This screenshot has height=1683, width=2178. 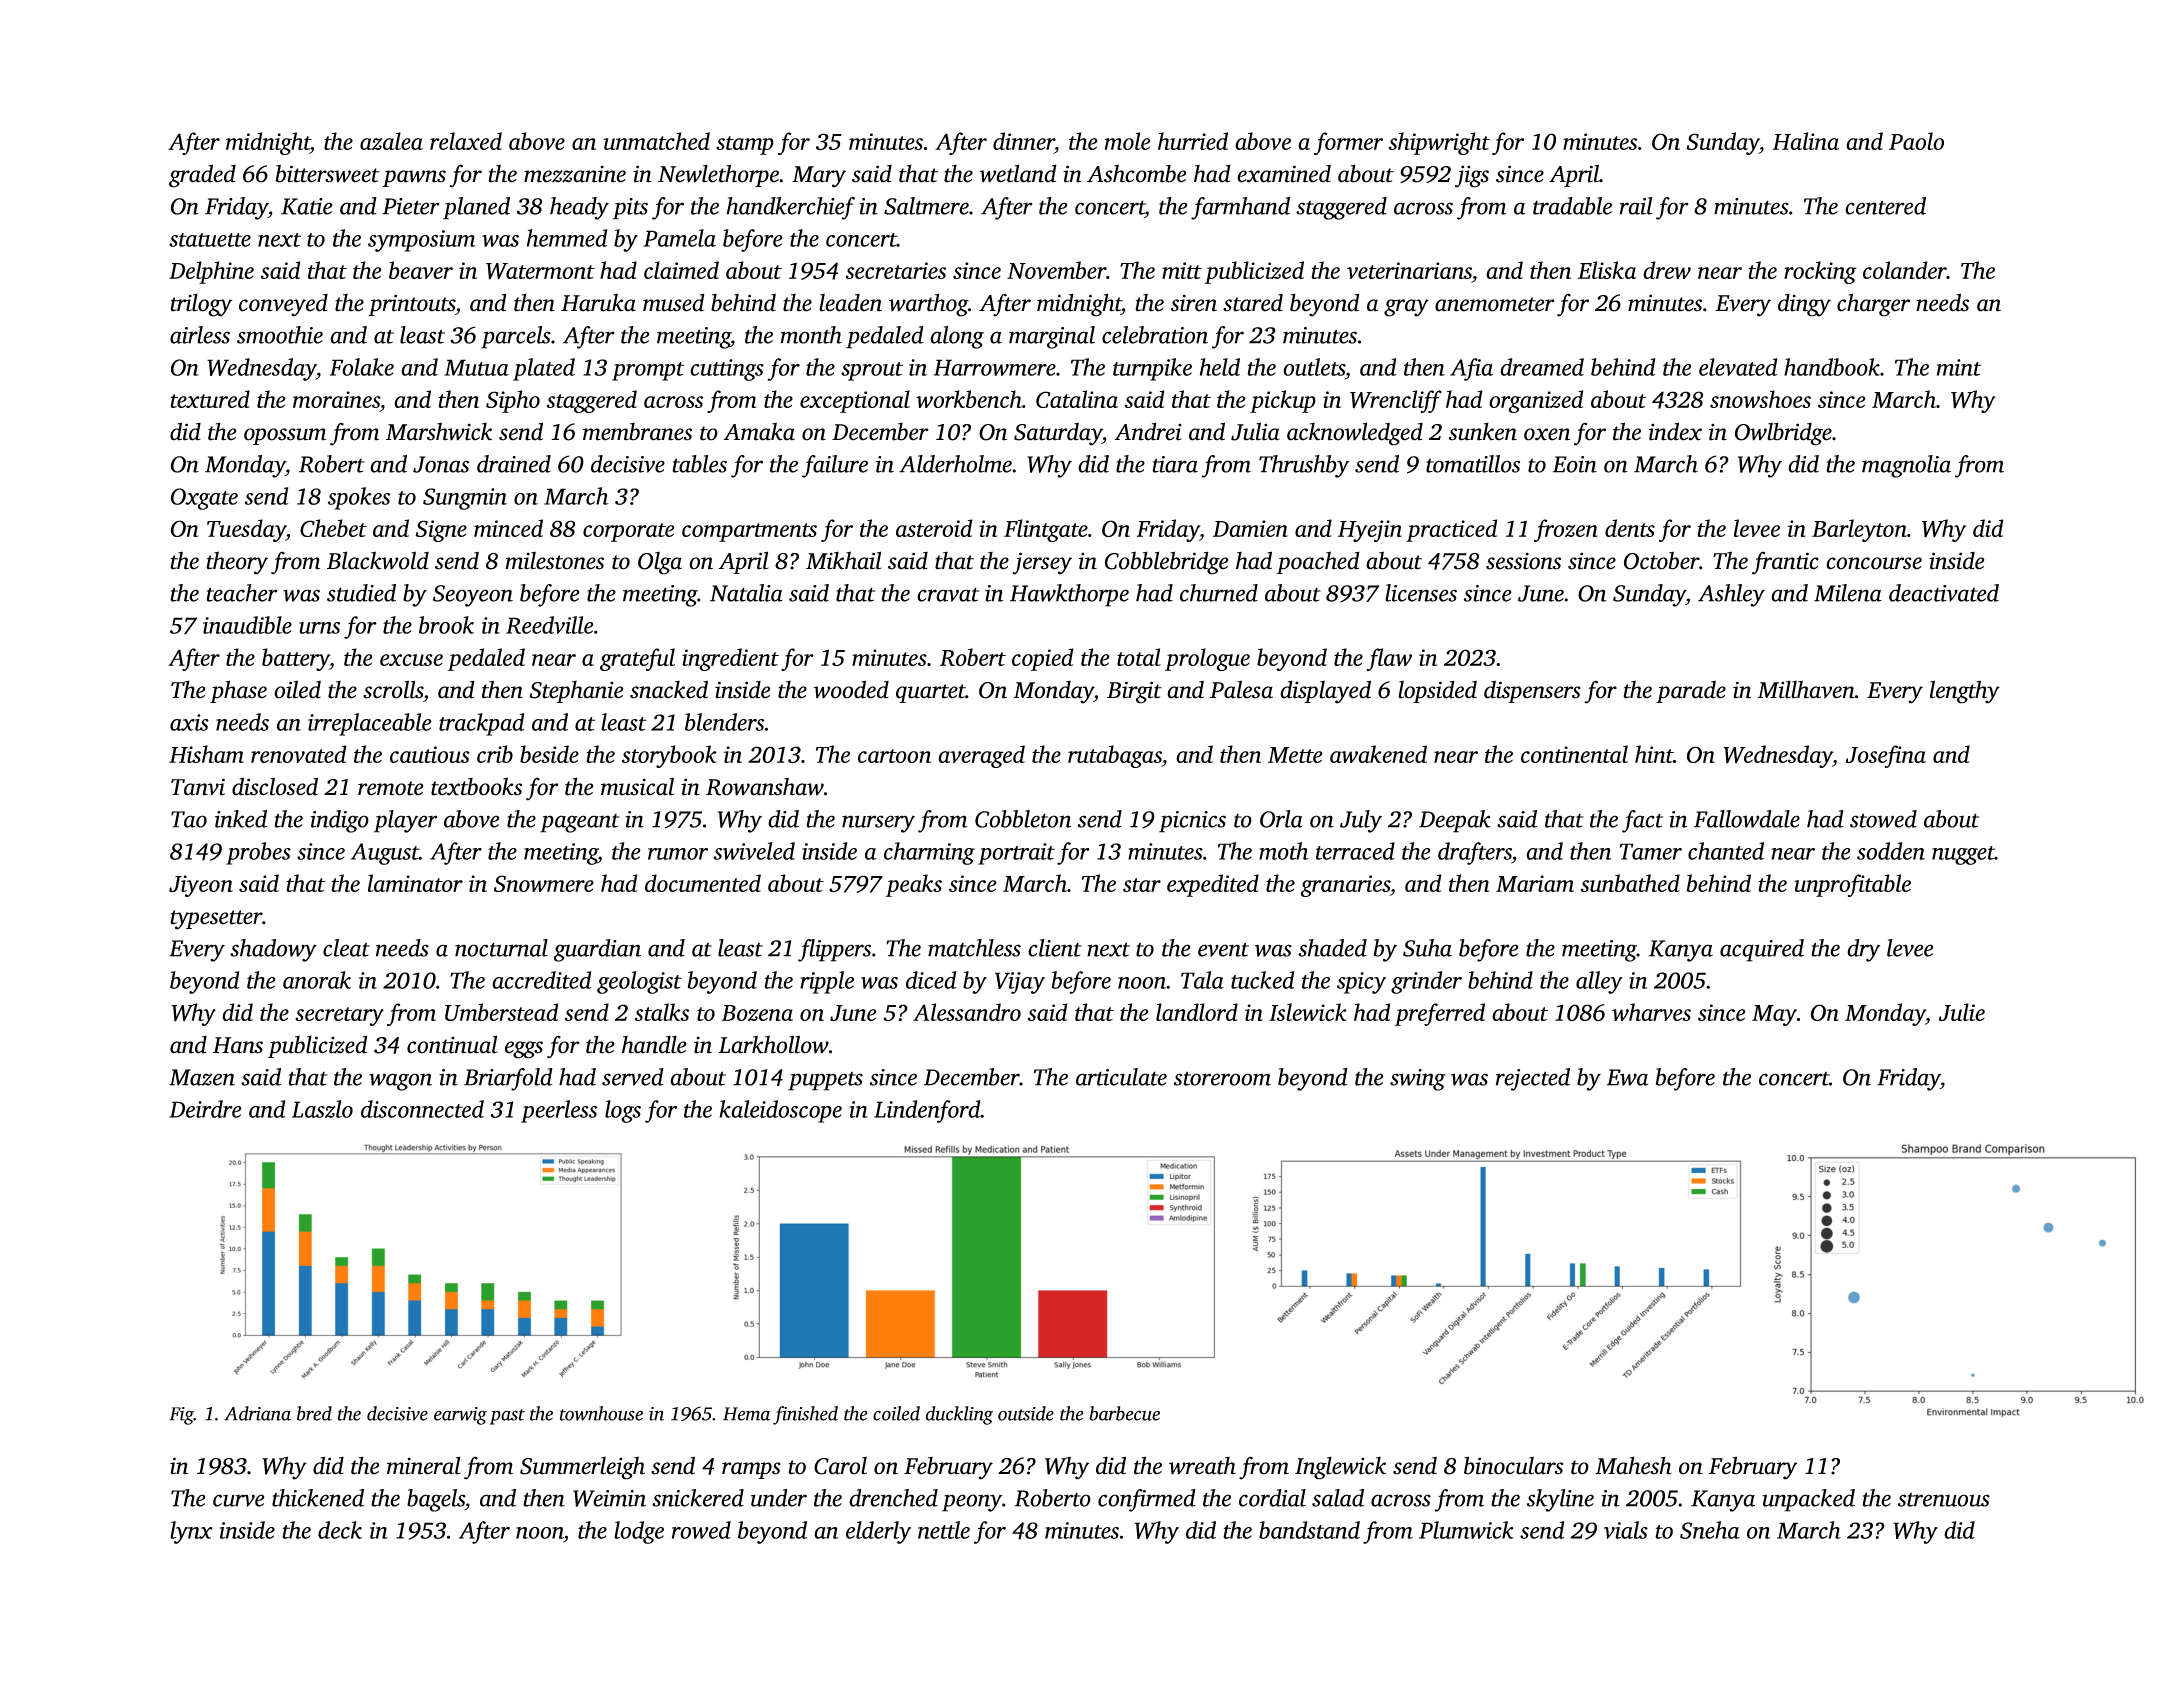 What do you see at coordinates (1633, 1465) in the screenshot?
I see `Mahesh` at bounding box center [1633, 1465].
